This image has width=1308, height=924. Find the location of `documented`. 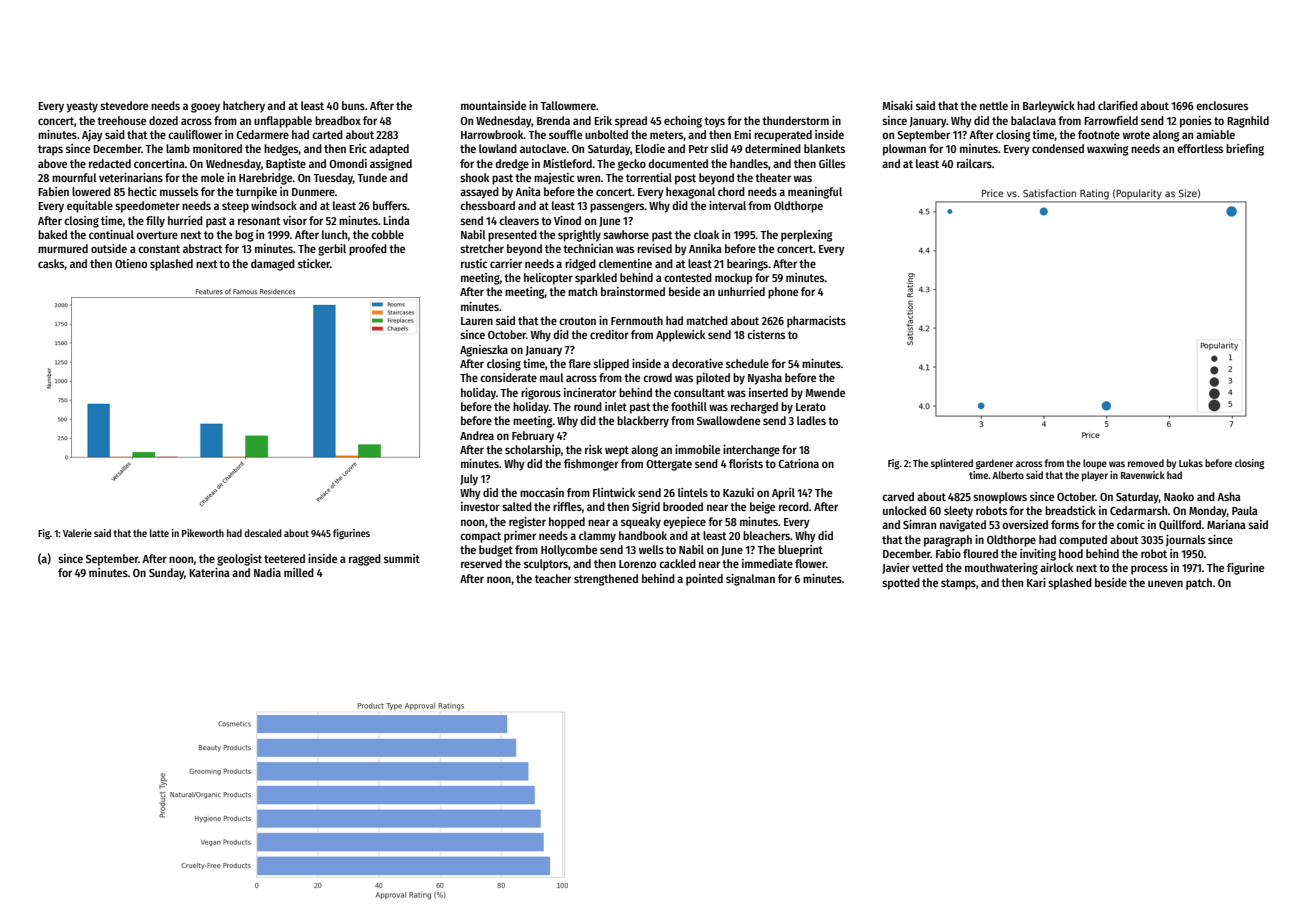

documented is located at coordinates (678, 163).
